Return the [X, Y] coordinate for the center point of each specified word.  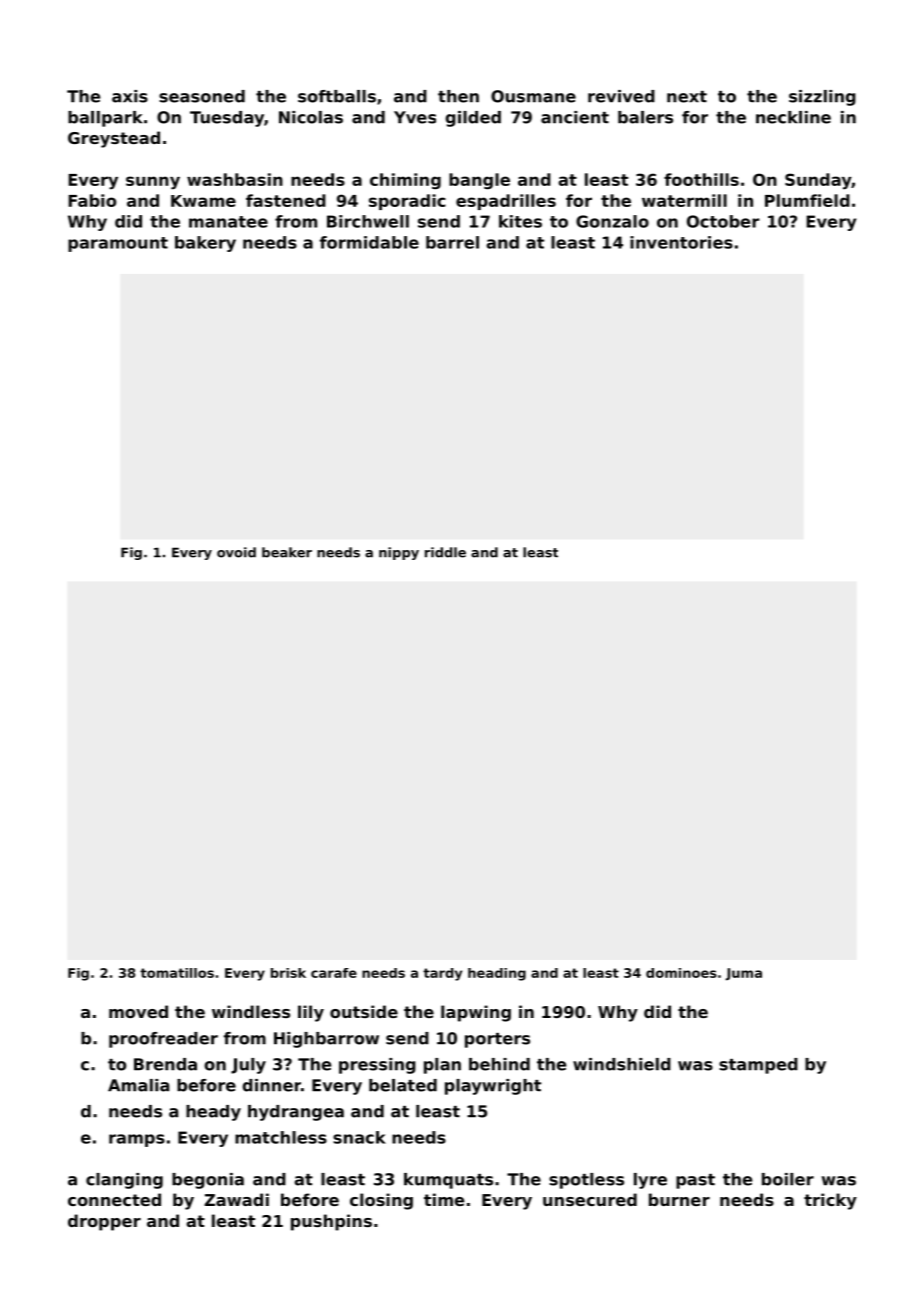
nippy [399, 553]
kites [520, 221]
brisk [288, 973]
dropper [104, 1222]
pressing [377, 1066]
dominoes [681, 973]
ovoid [236, 552]
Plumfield [807, 200]
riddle [445, 552]
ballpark [105, 119]
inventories [681, 242]
